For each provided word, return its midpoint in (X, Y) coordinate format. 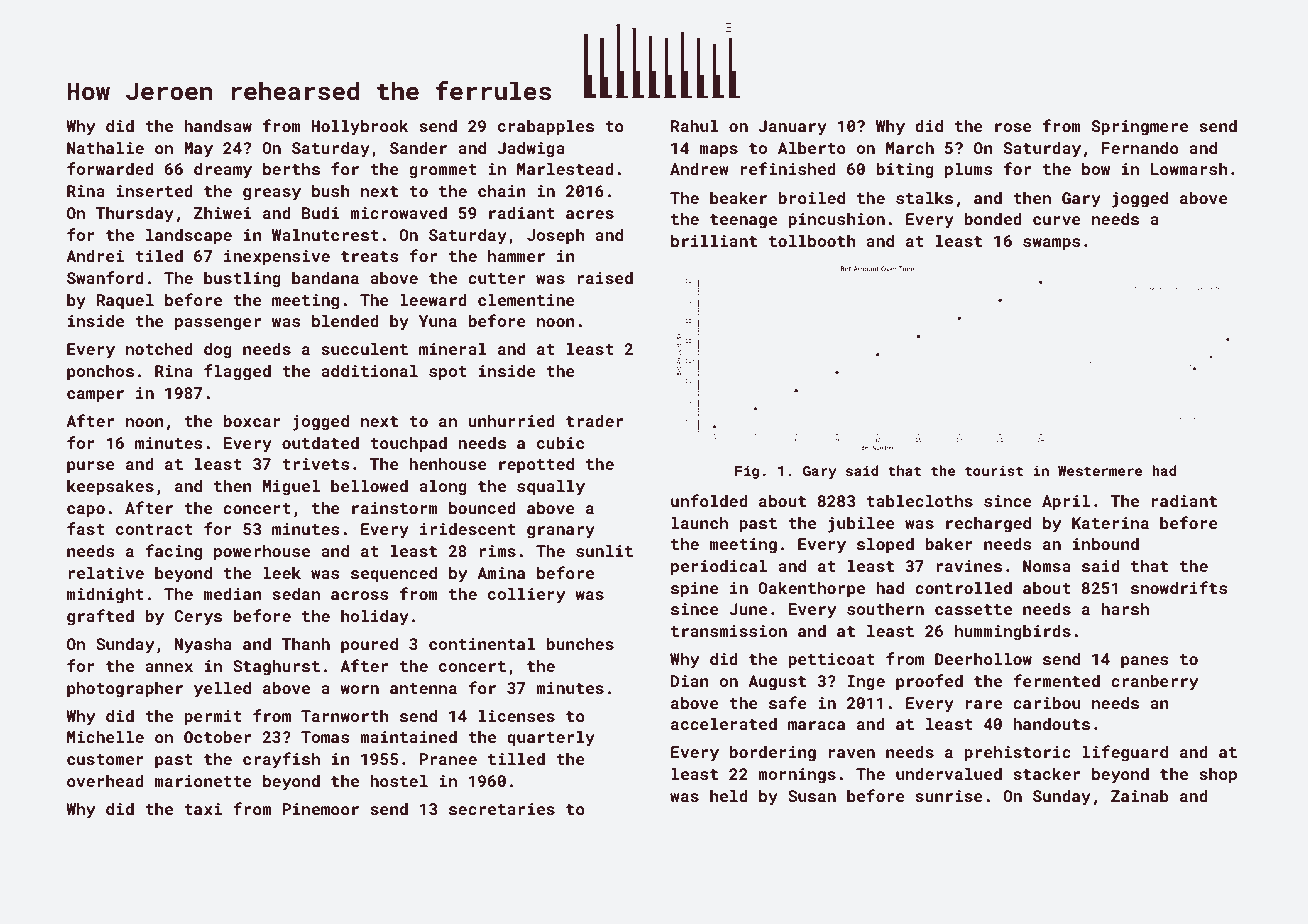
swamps (1051, 244)
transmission (729, 631)
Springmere (1140, 128)
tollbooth (812, 241)
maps (719, 151)
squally (551, 488)
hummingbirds (1013, 633)
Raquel (125, 302)
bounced (482, 508)
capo (86, 511)
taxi (203, 809)
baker (949, 544)
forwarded (110, 168)
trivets (315, 464)
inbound (1106, 544)
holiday (375, 618)
